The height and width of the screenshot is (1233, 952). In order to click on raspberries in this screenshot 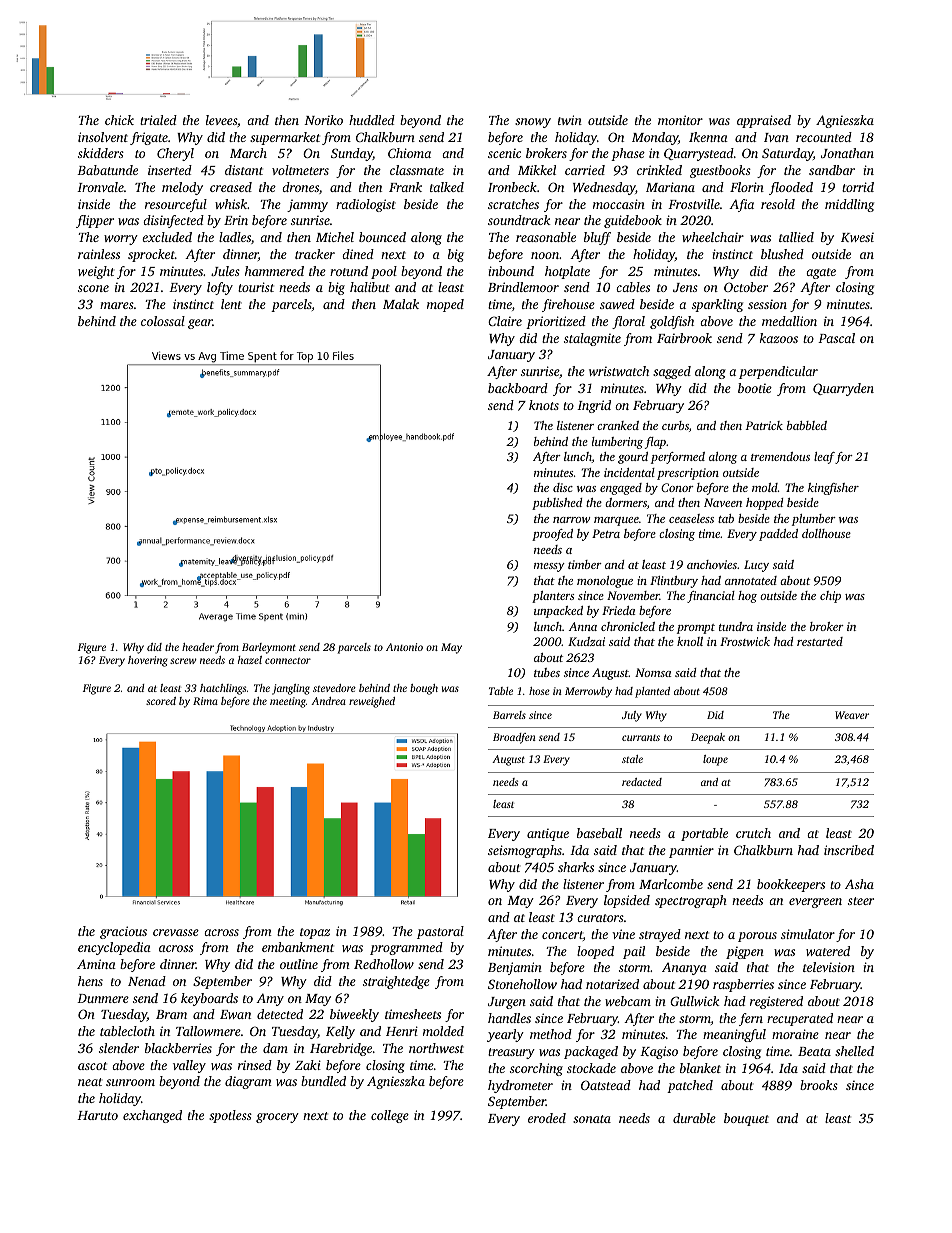, I will do `click(743, 985)`.
